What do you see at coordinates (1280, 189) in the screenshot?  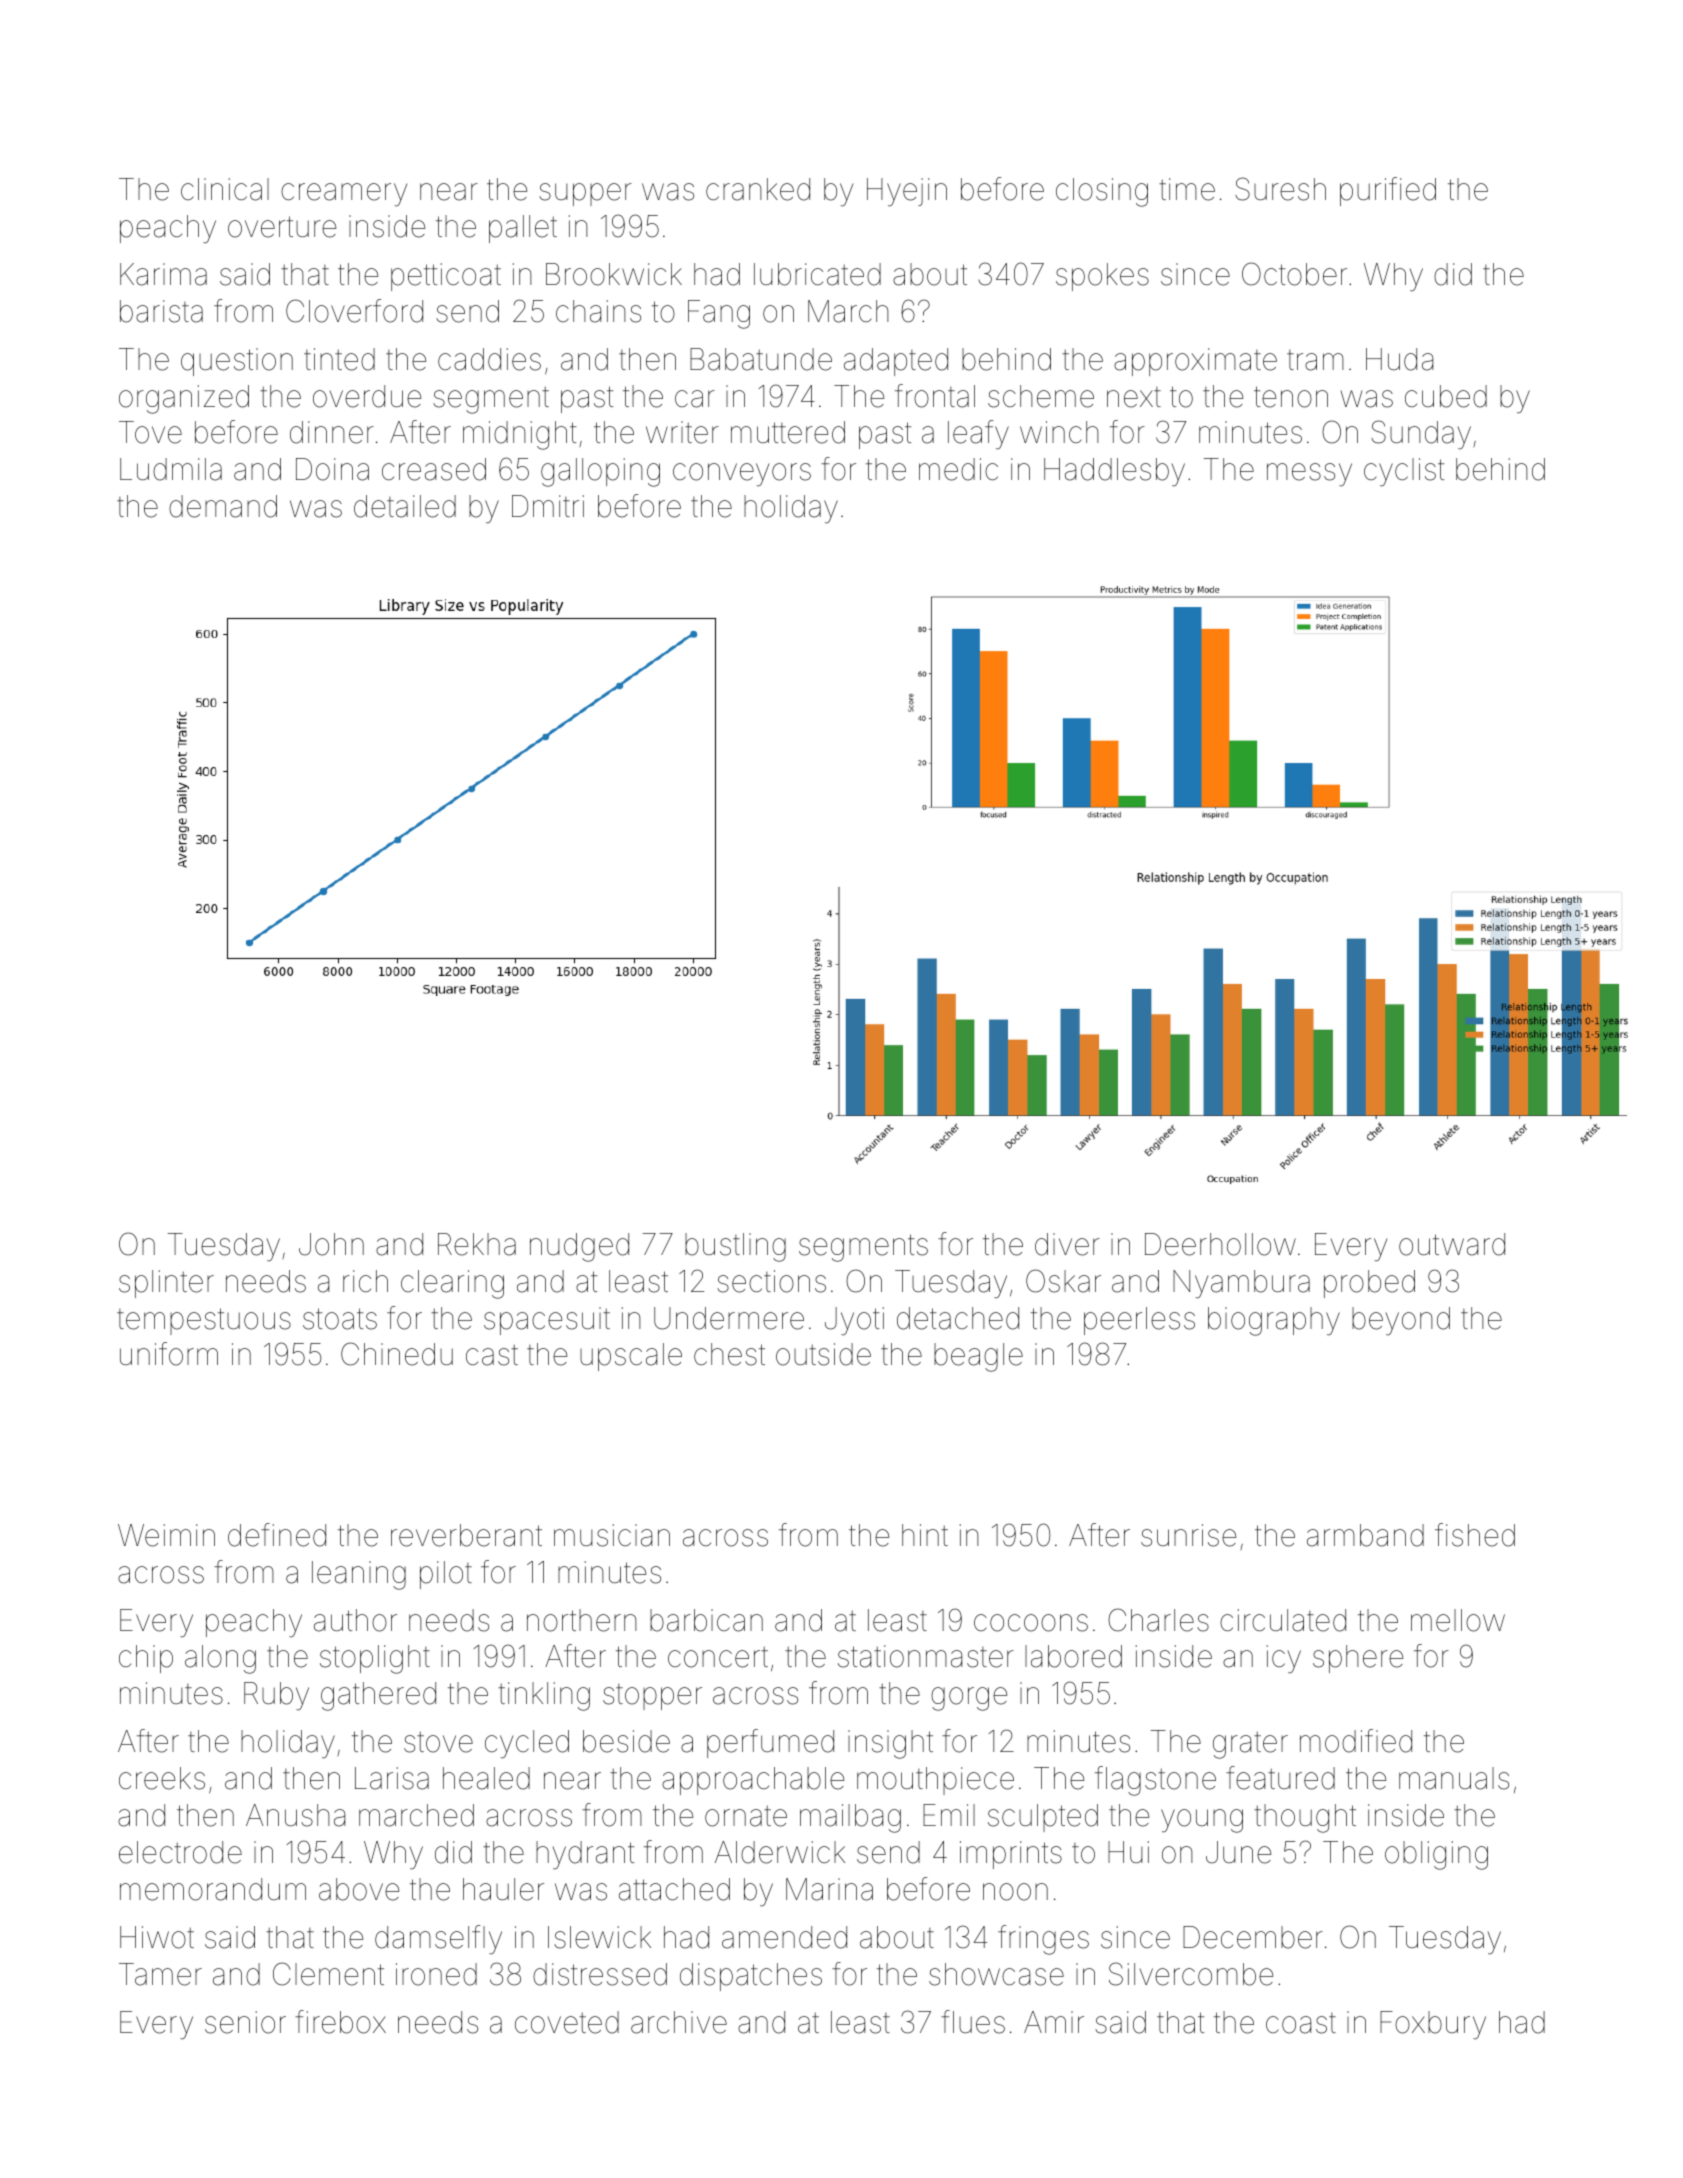 I see `Suresh` at bounding box center [1280, 189].
